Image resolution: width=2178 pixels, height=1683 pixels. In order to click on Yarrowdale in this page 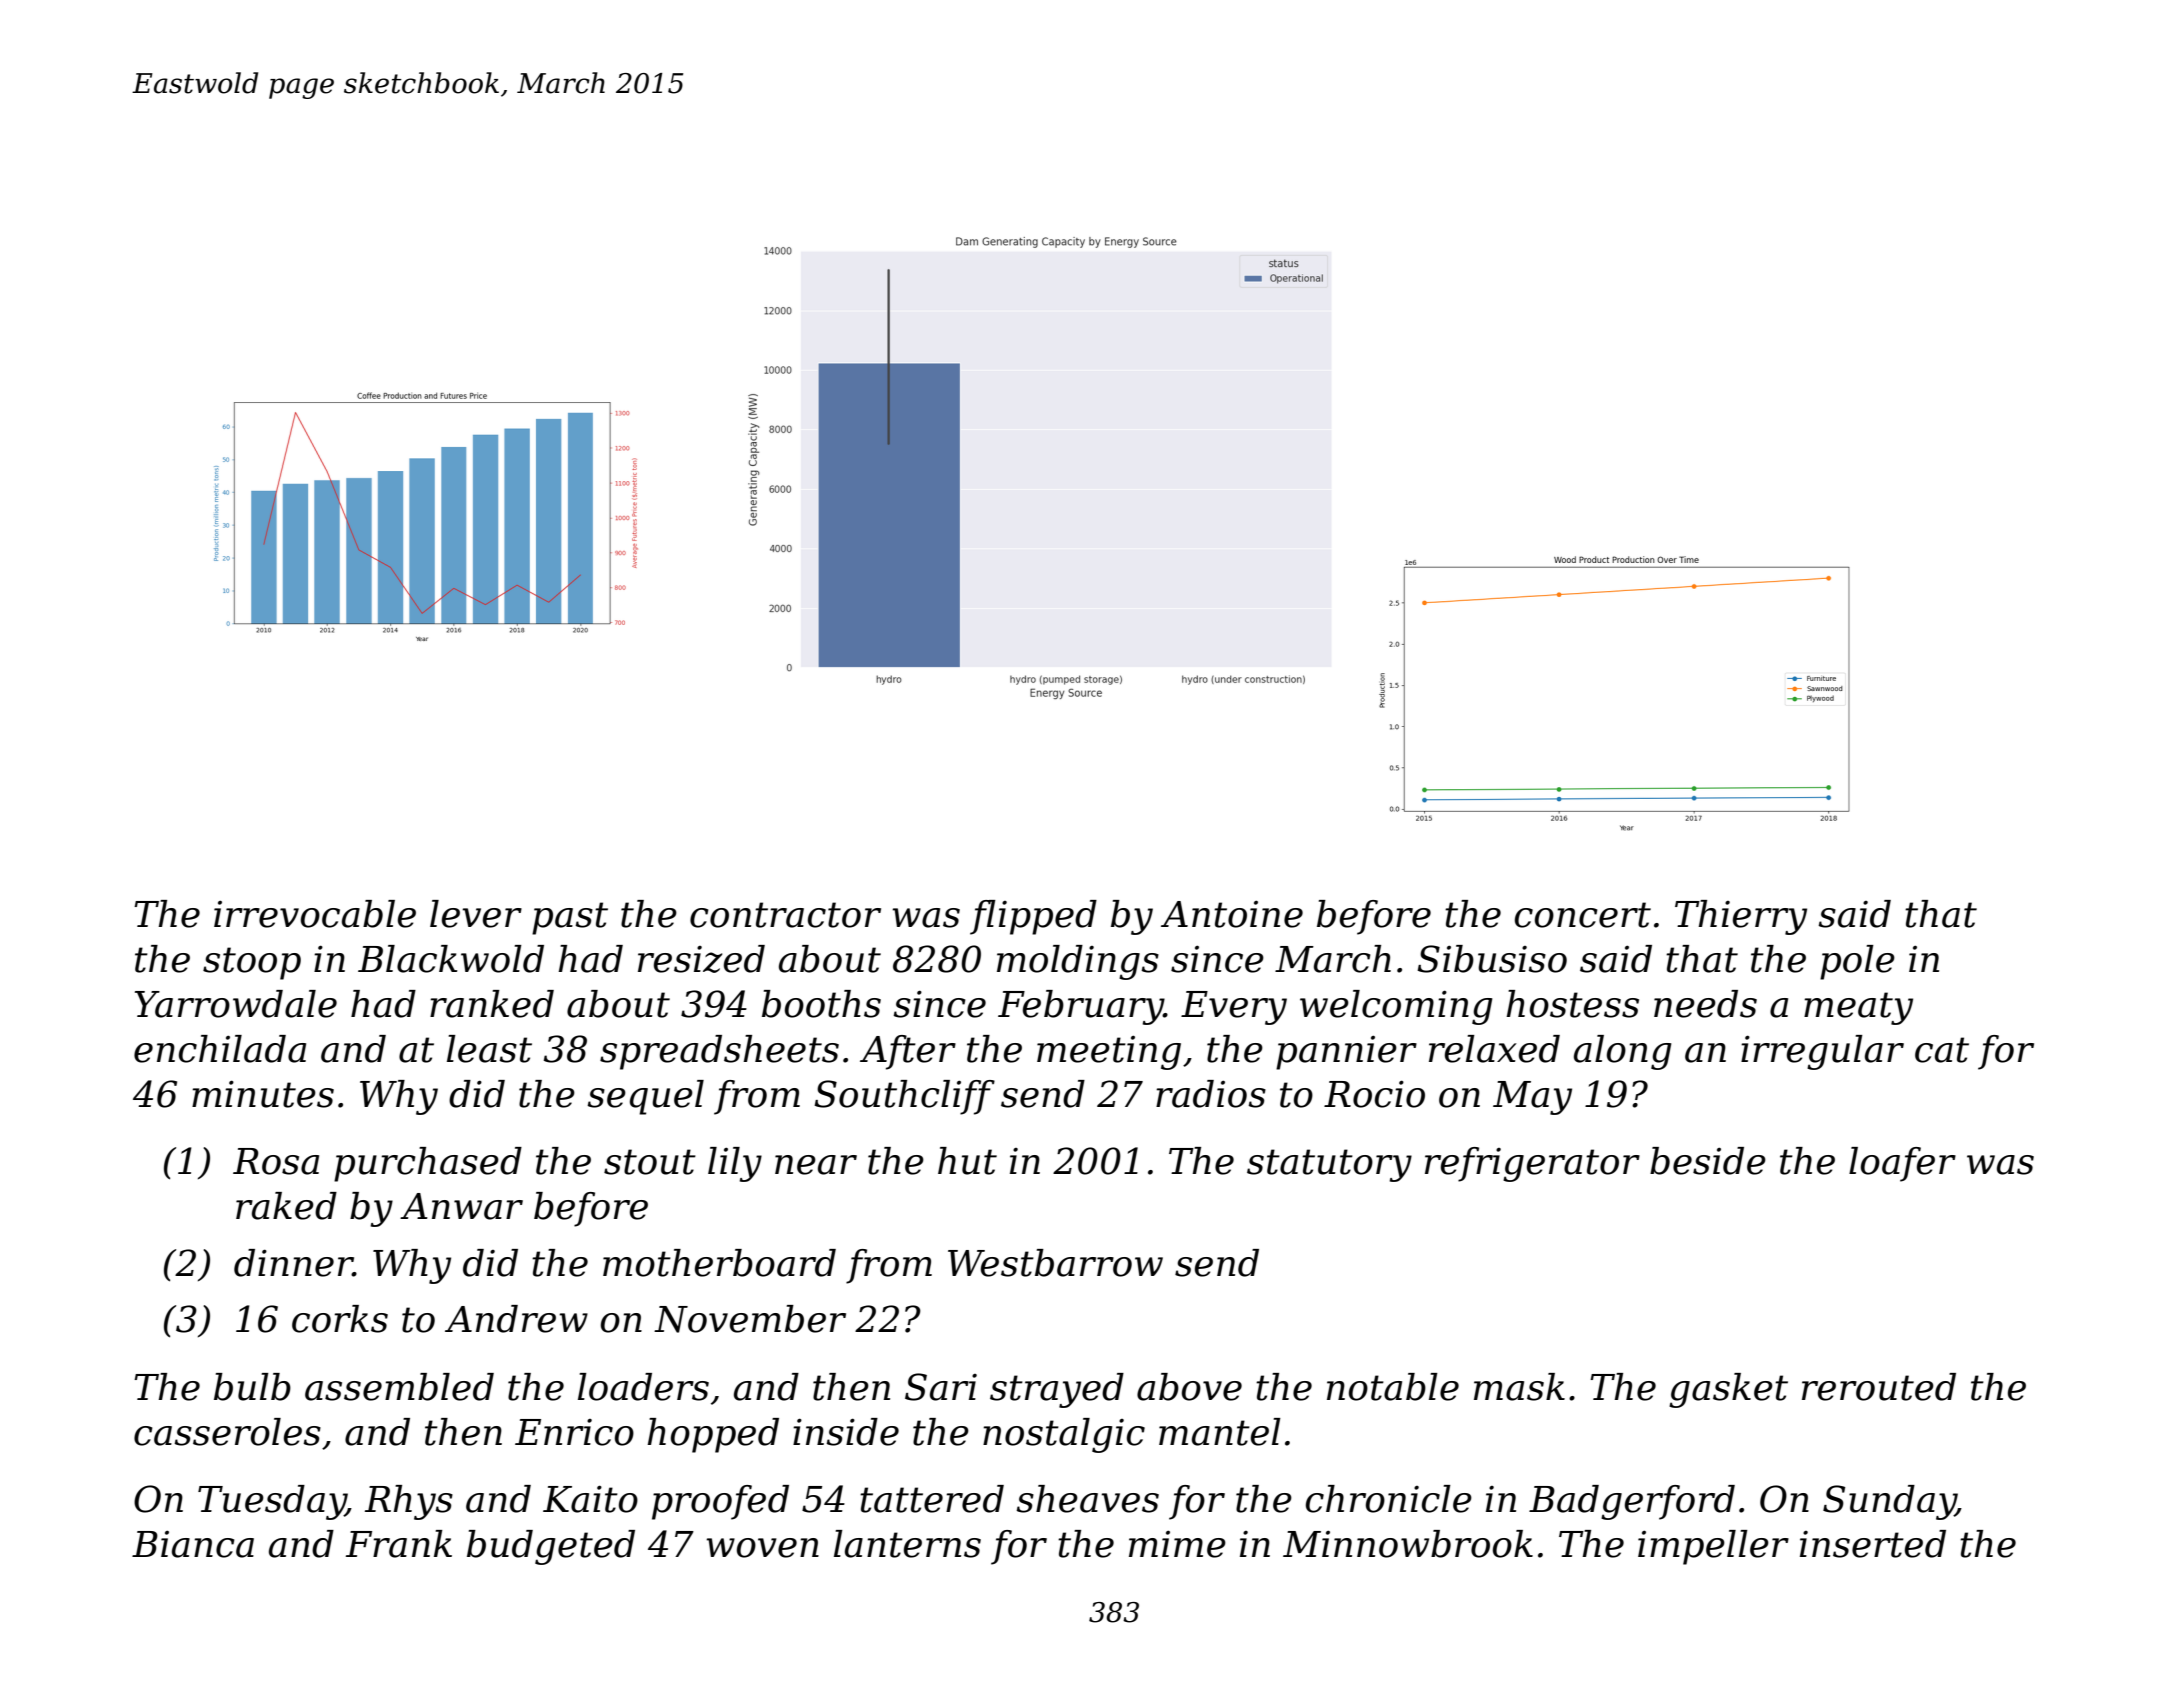, I will do `click(236, 1004)`.
